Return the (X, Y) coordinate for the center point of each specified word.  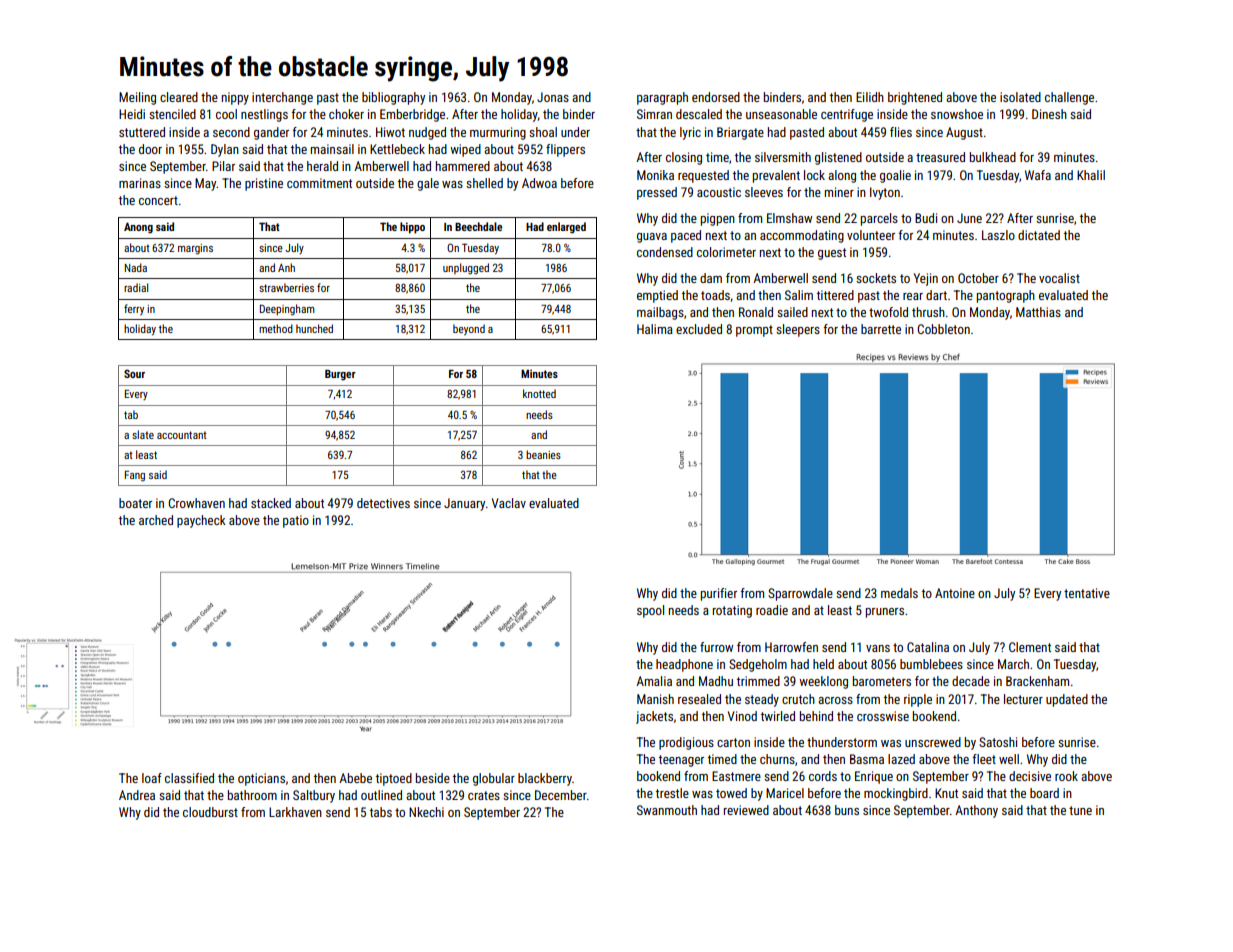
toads (715, 295)
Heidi (132, 114)
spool (650, 611)
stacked (271, 503)
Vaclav (509, 503)
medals (899, 593)
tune (1080, 810)
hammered (463, 166)
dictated (1039, 235)
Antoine (955, 593)
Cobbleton (943, 329)
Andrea (137, 795)
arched (156, 520)
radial (136, 287)
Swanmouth (667, 810)
